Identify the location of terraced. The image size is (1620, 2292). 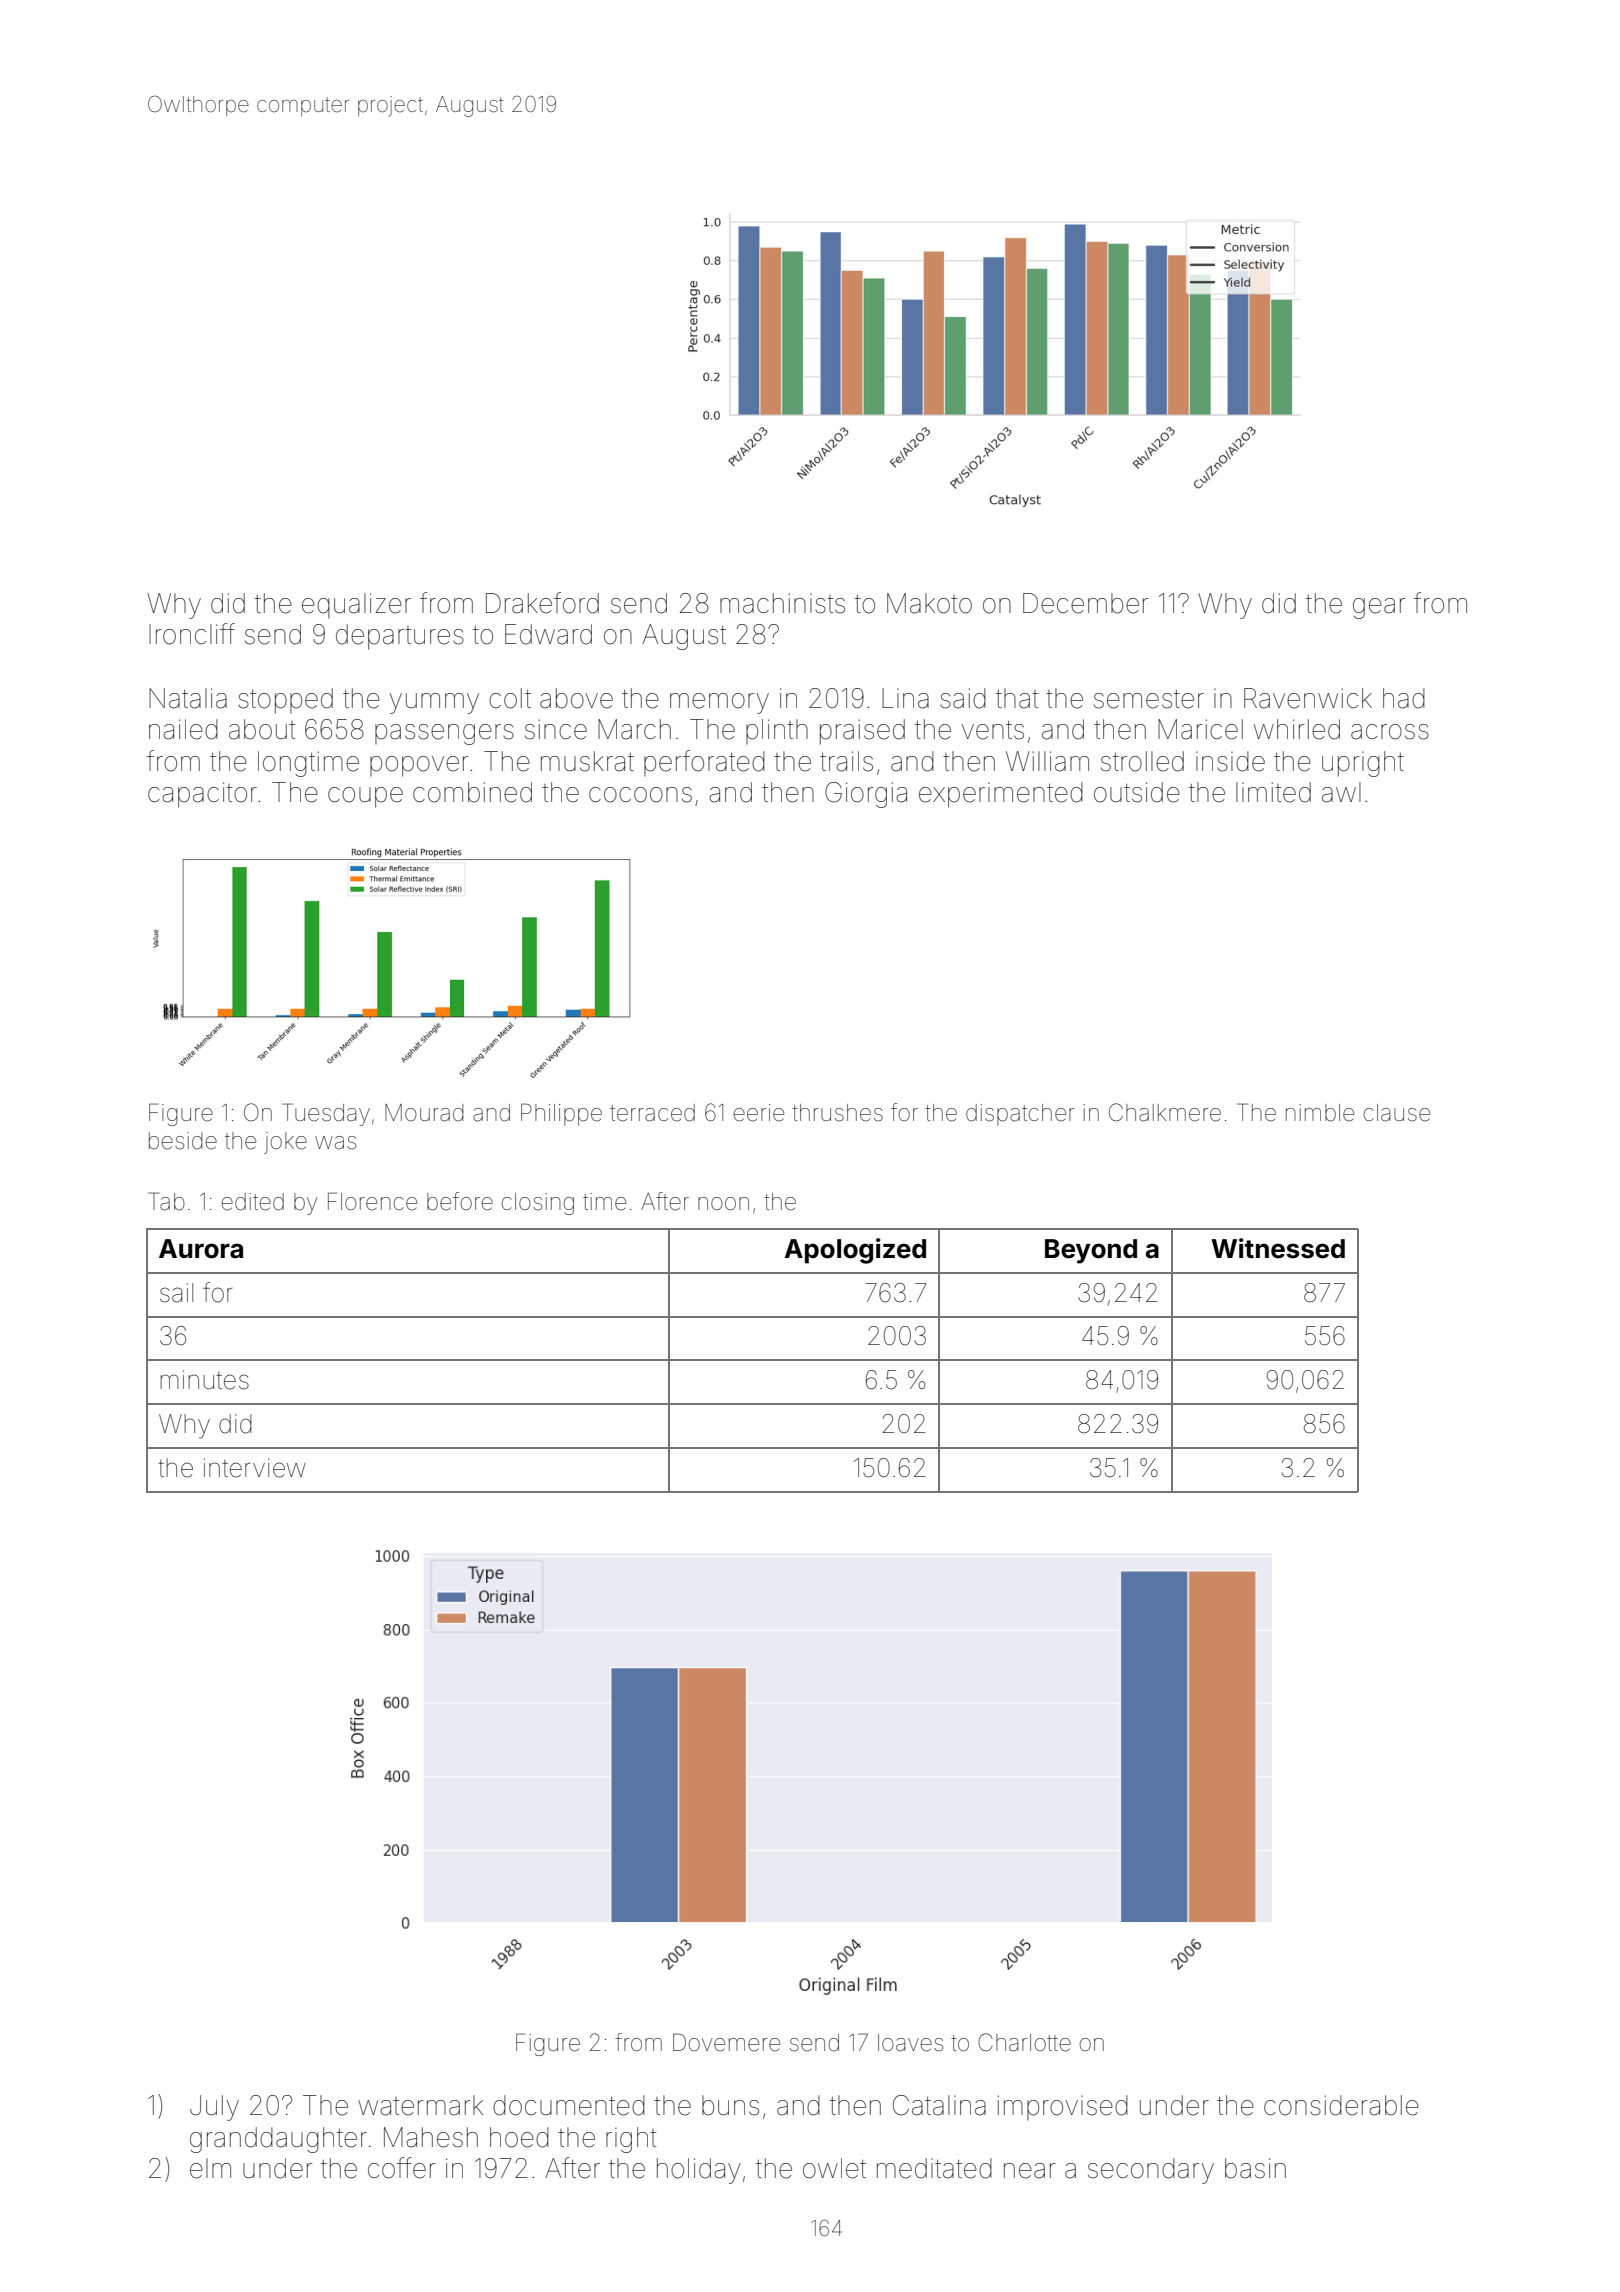
(652, 1113).
